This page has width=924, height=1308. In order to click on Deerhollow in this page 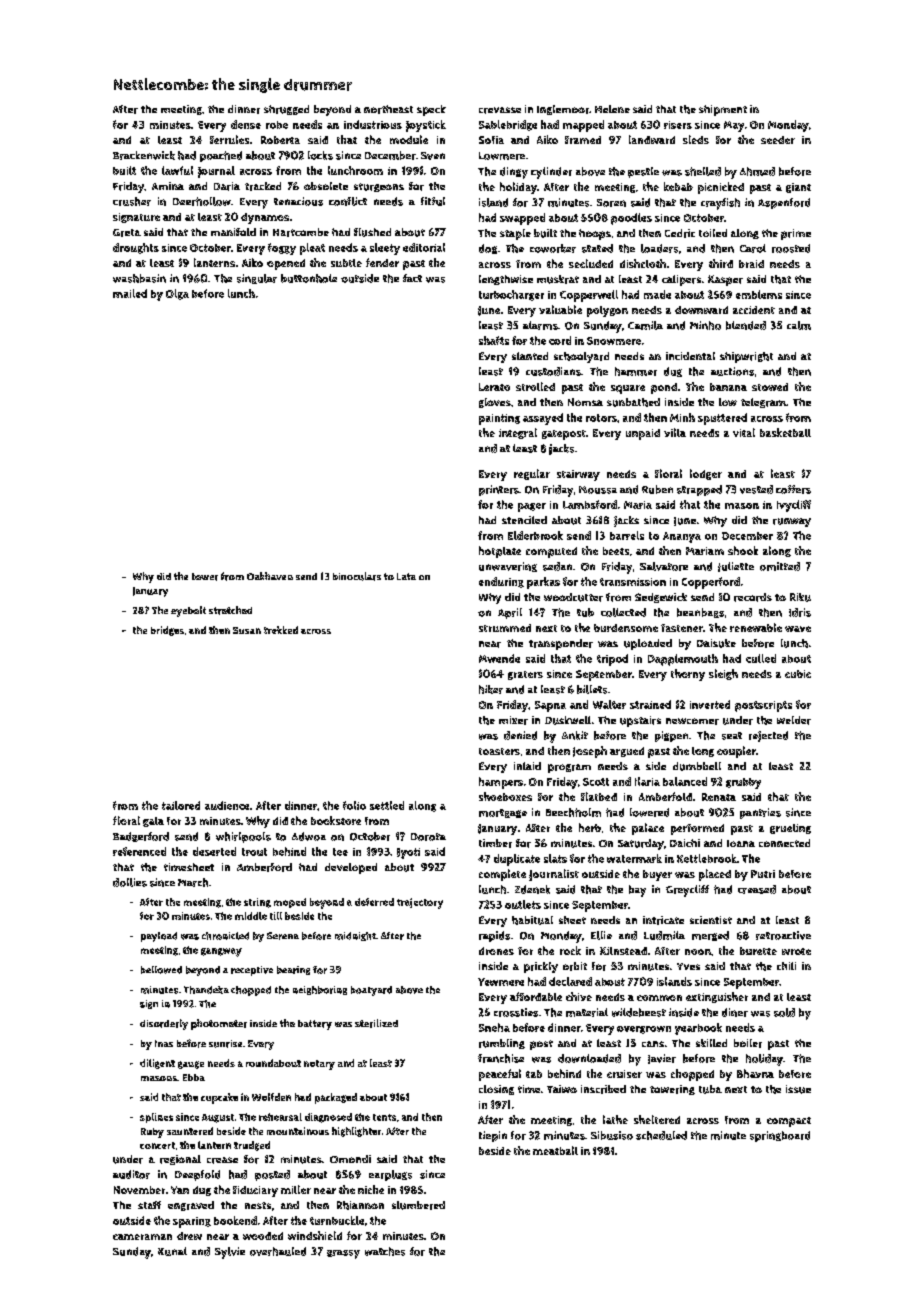, I will do `click(202, 201)`.
